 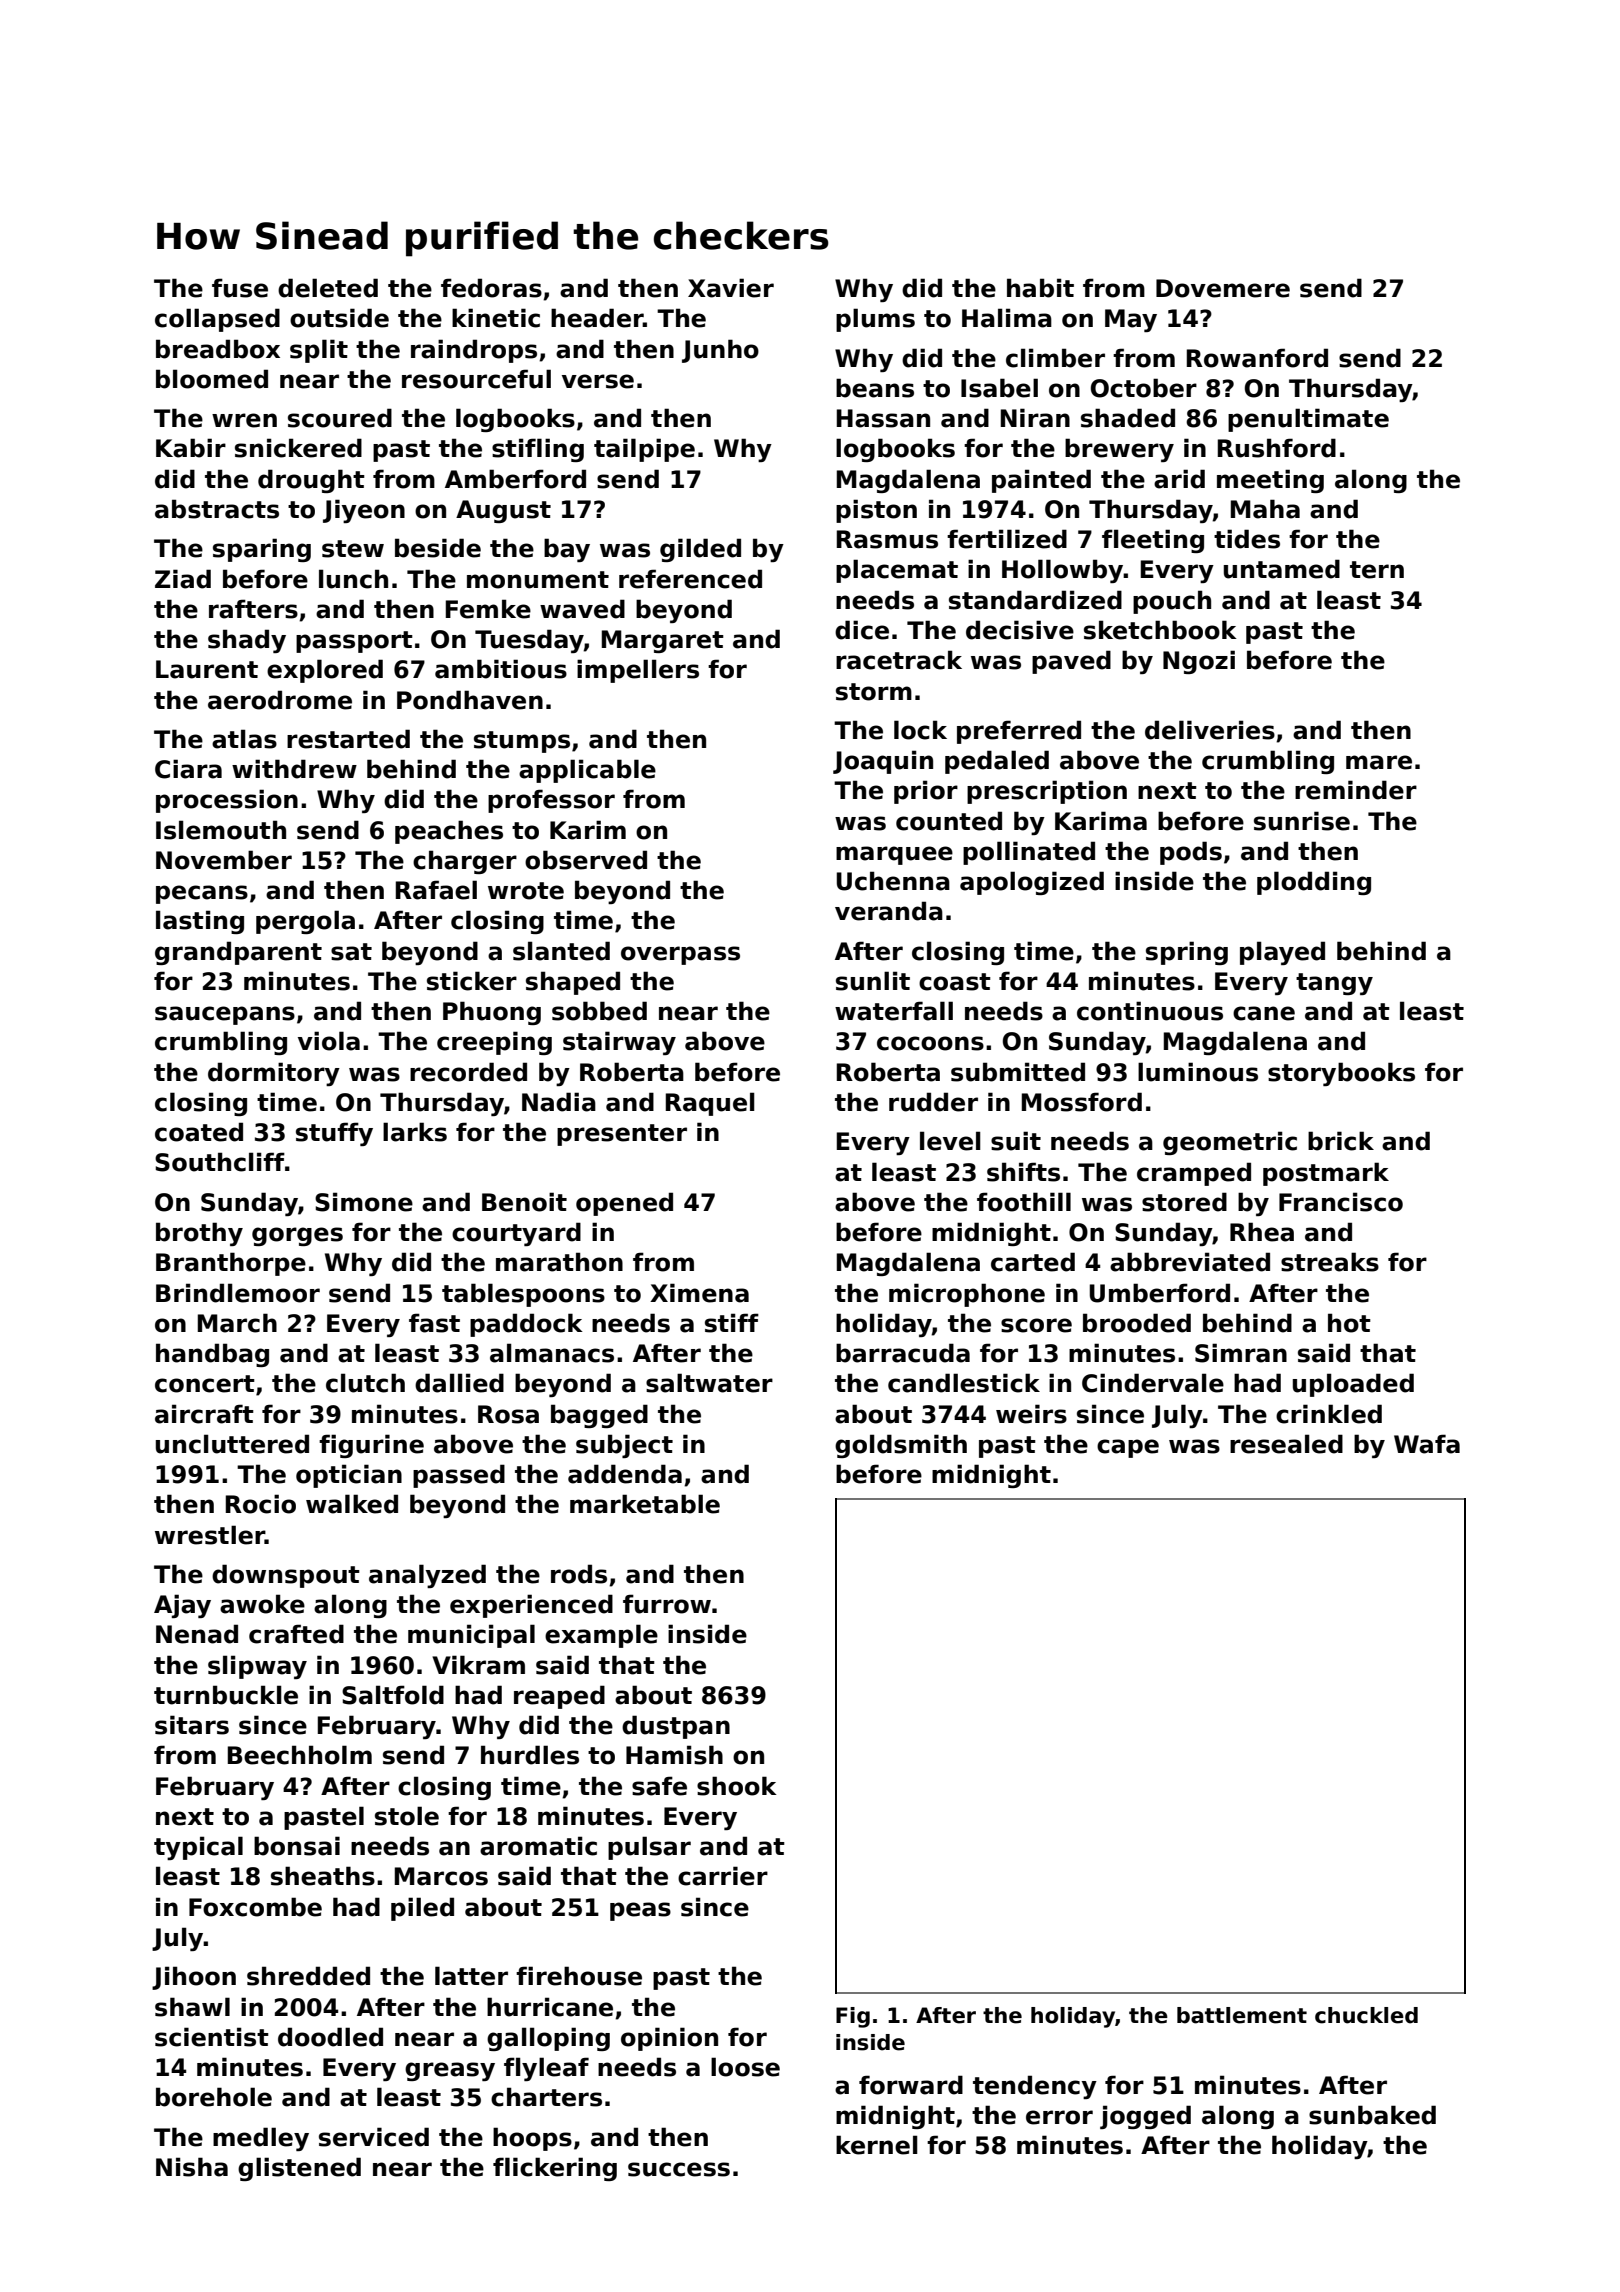 I want to click on drought, so click(x=311, y=481).
